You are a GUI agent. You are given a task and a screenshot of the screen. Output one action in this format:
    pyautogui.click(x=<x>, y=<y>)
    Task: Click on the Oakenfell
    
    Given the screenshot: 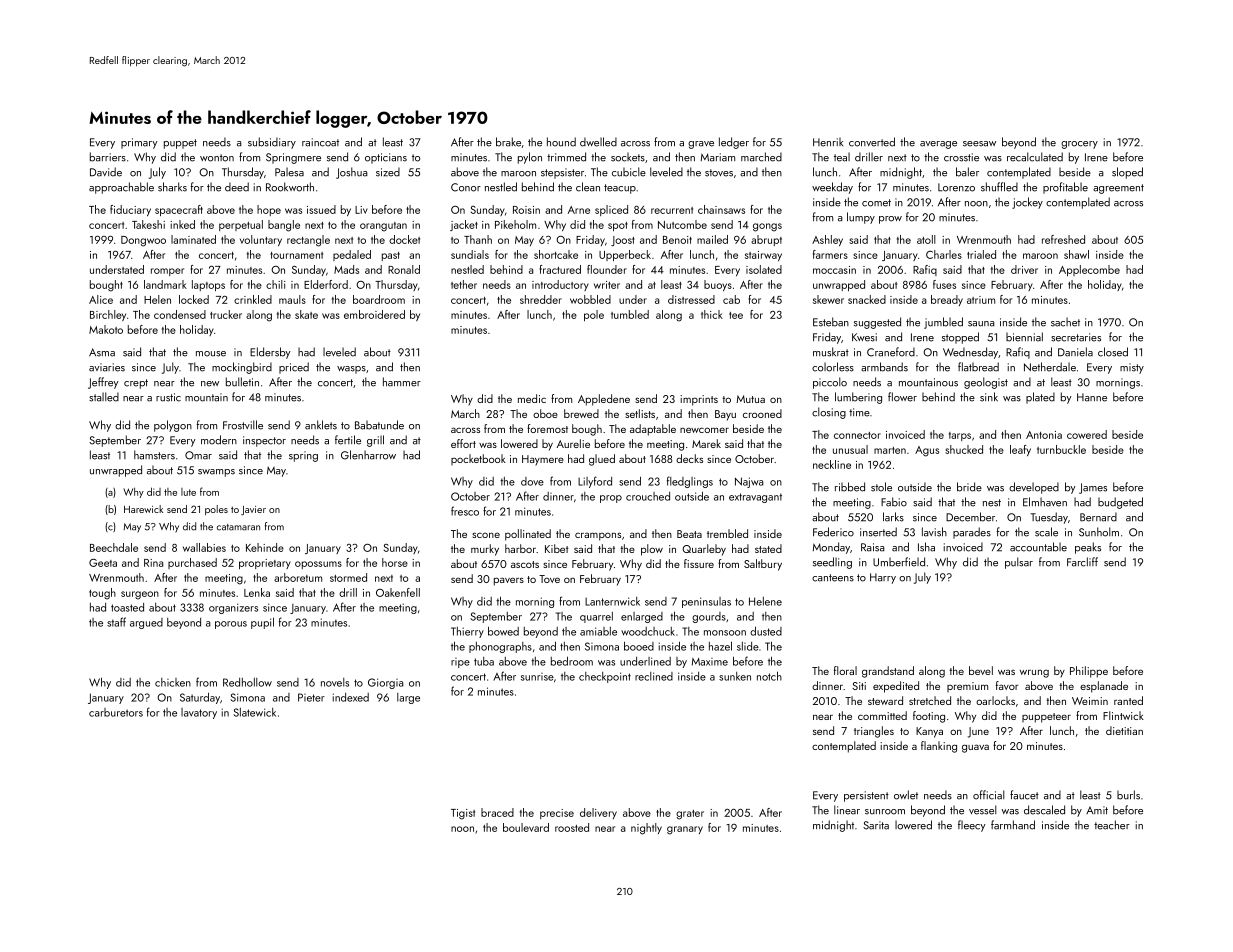 What is the action you would take?
    pyautogui.click(x=398, y=592)
